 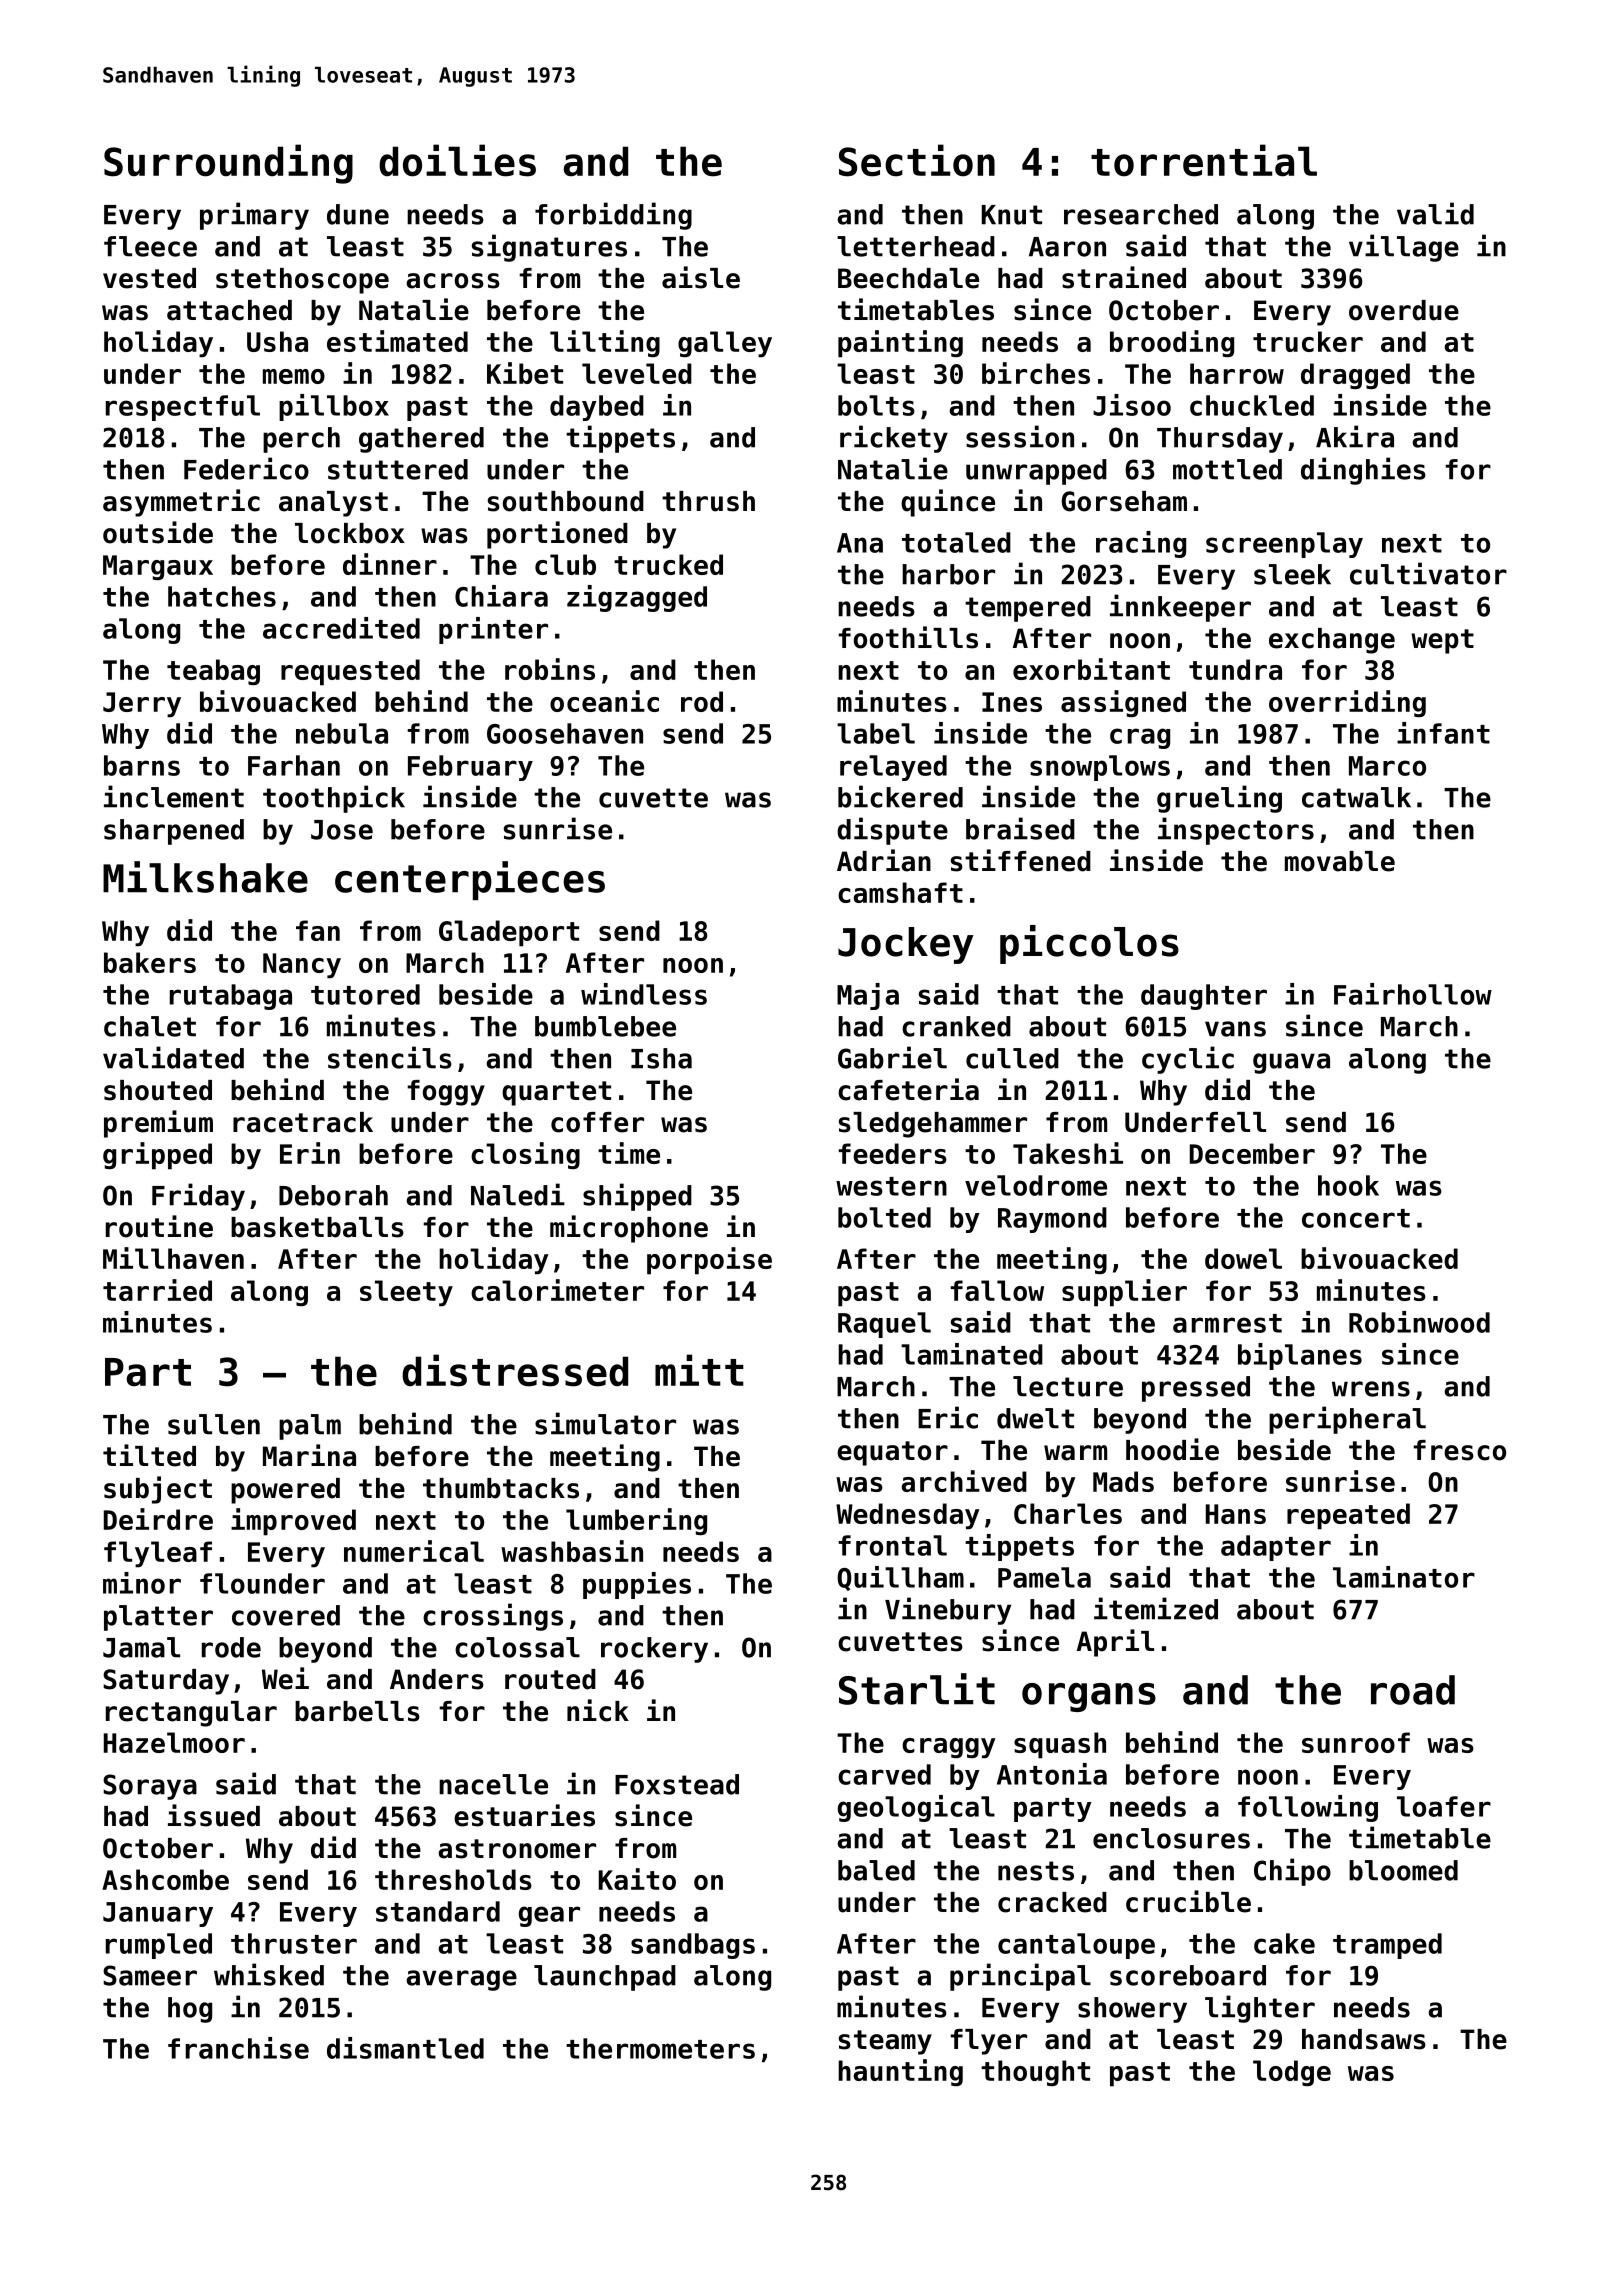 What do you see at coordinates (150, 962) in the page?
I see `bakers` at bounding box center [150, 962].
